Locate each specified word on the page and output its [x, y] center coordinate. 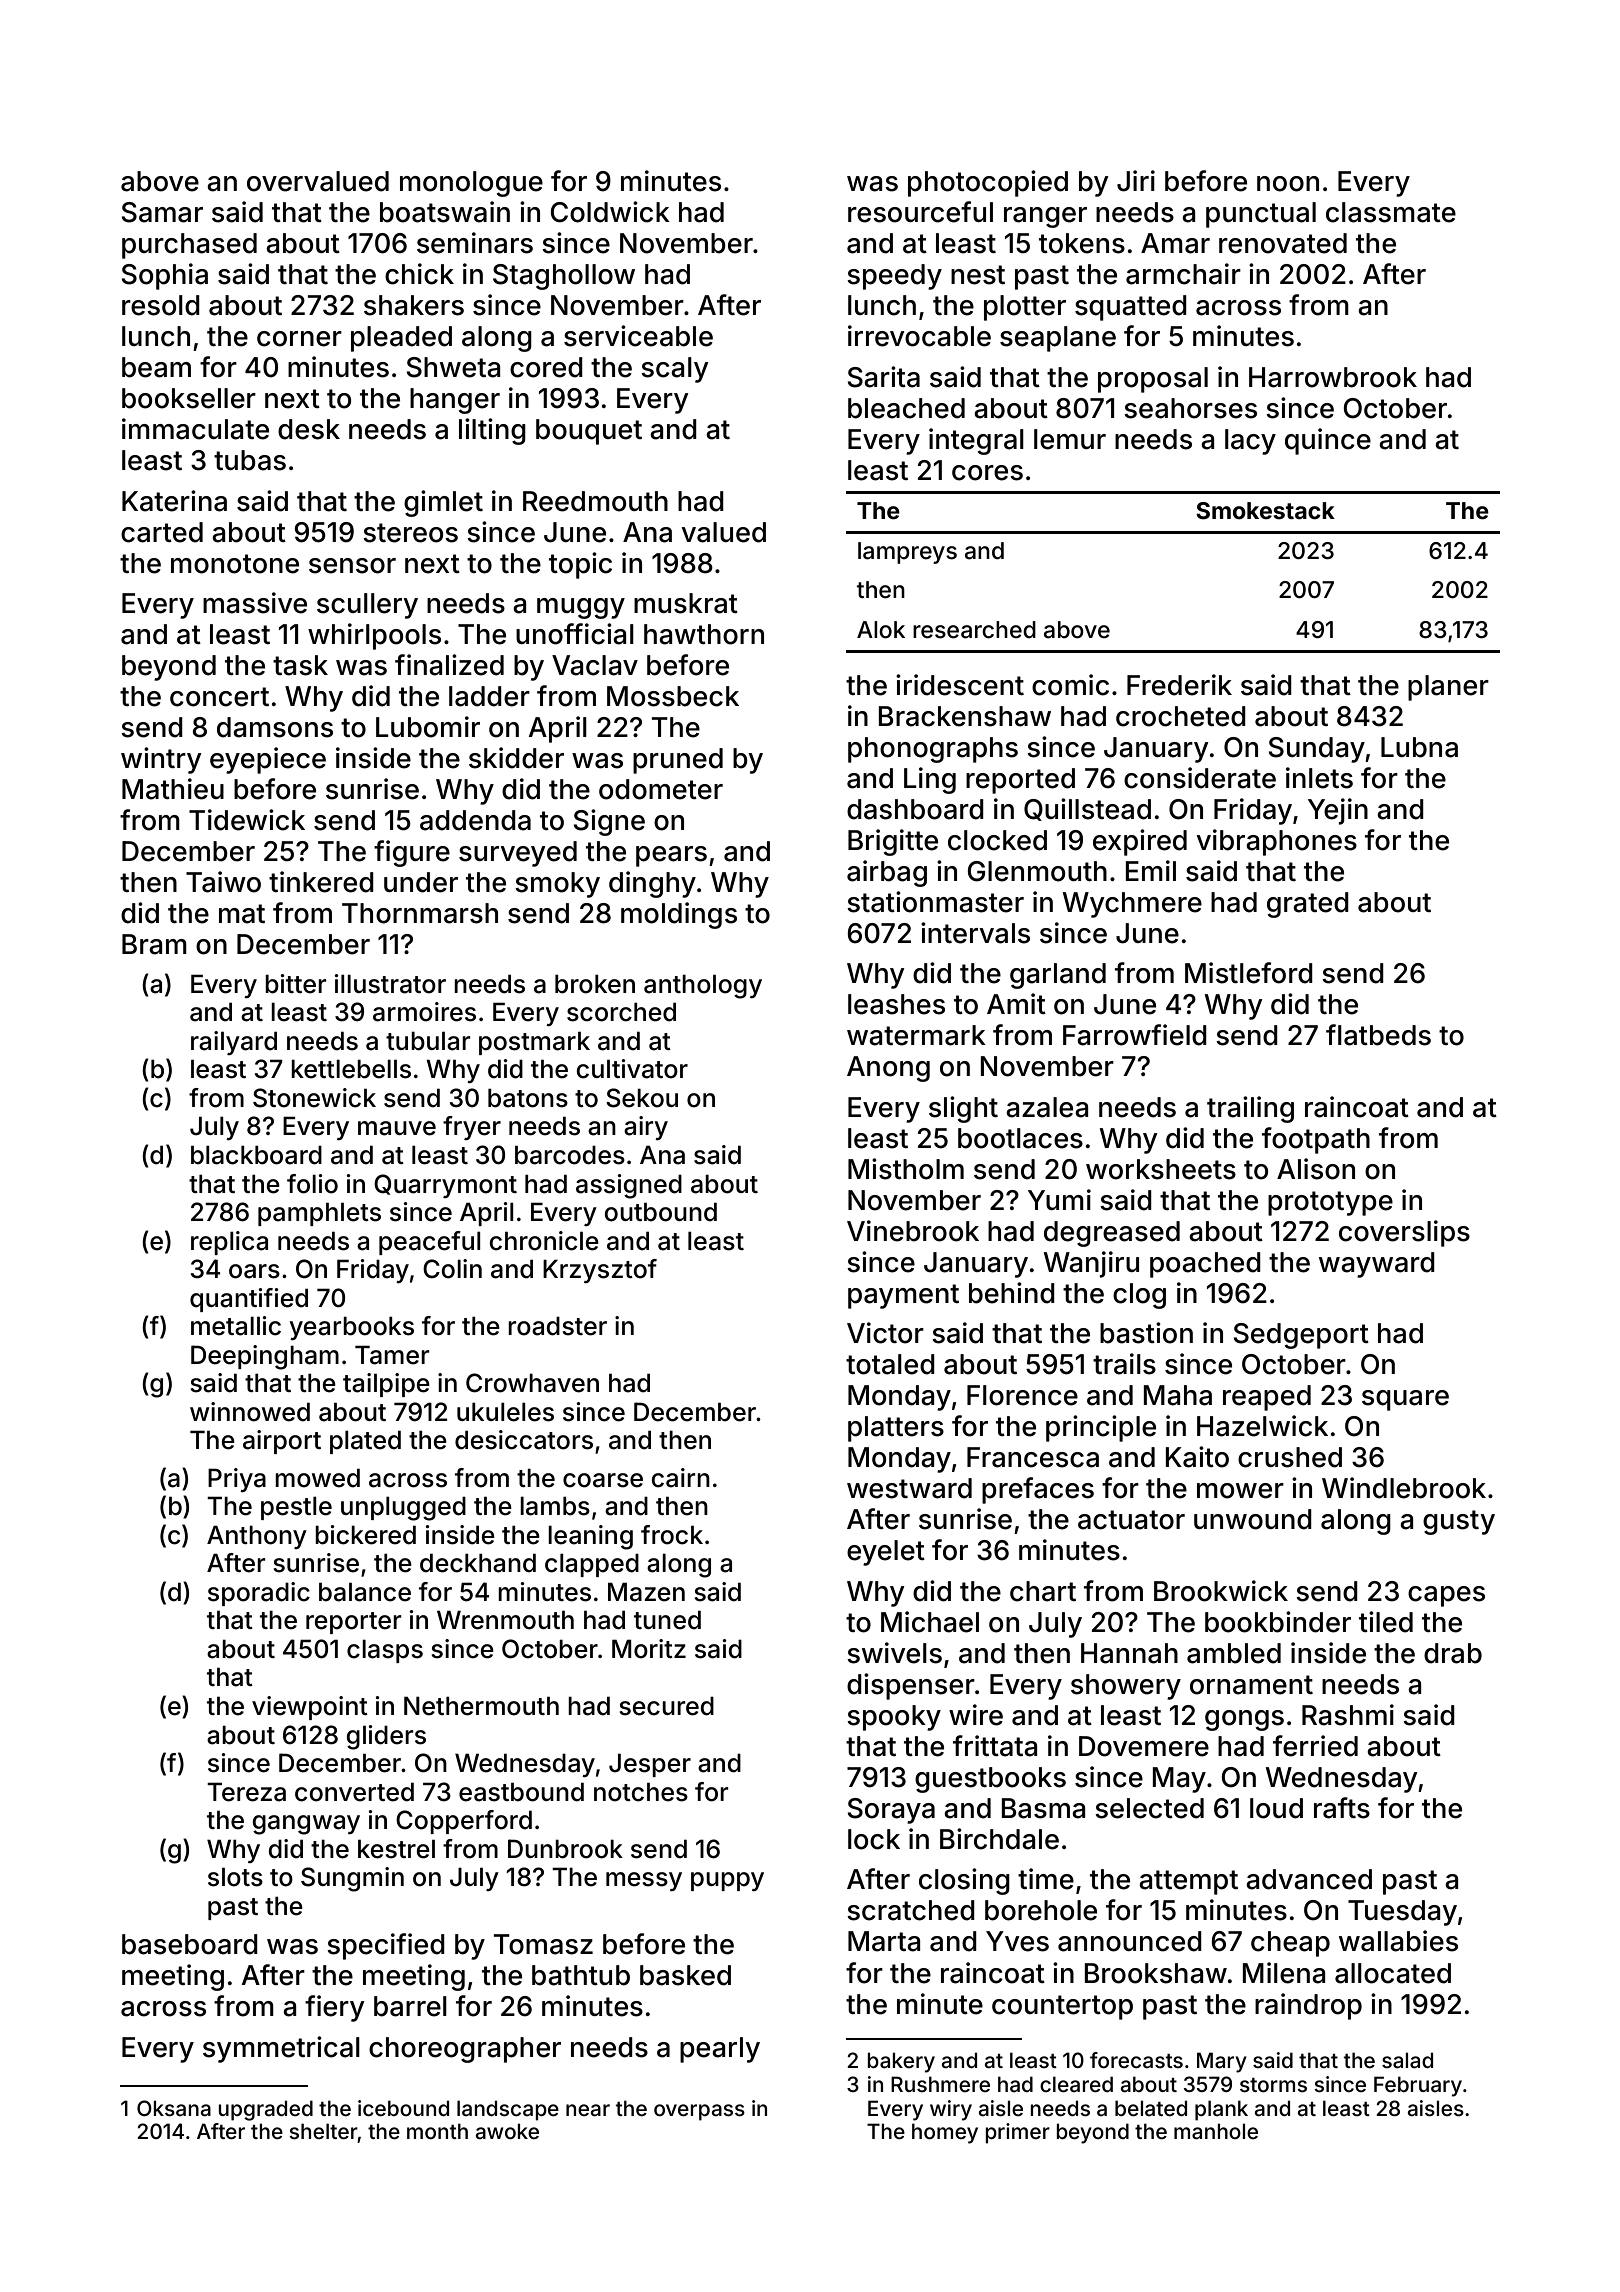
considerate [1200, 778]
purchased [189, 246]
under [421, 882]
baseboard [190, 1944]
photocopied [988, 183]
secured [666, 1706]
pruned [678, 761]
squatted [1131, 308]
